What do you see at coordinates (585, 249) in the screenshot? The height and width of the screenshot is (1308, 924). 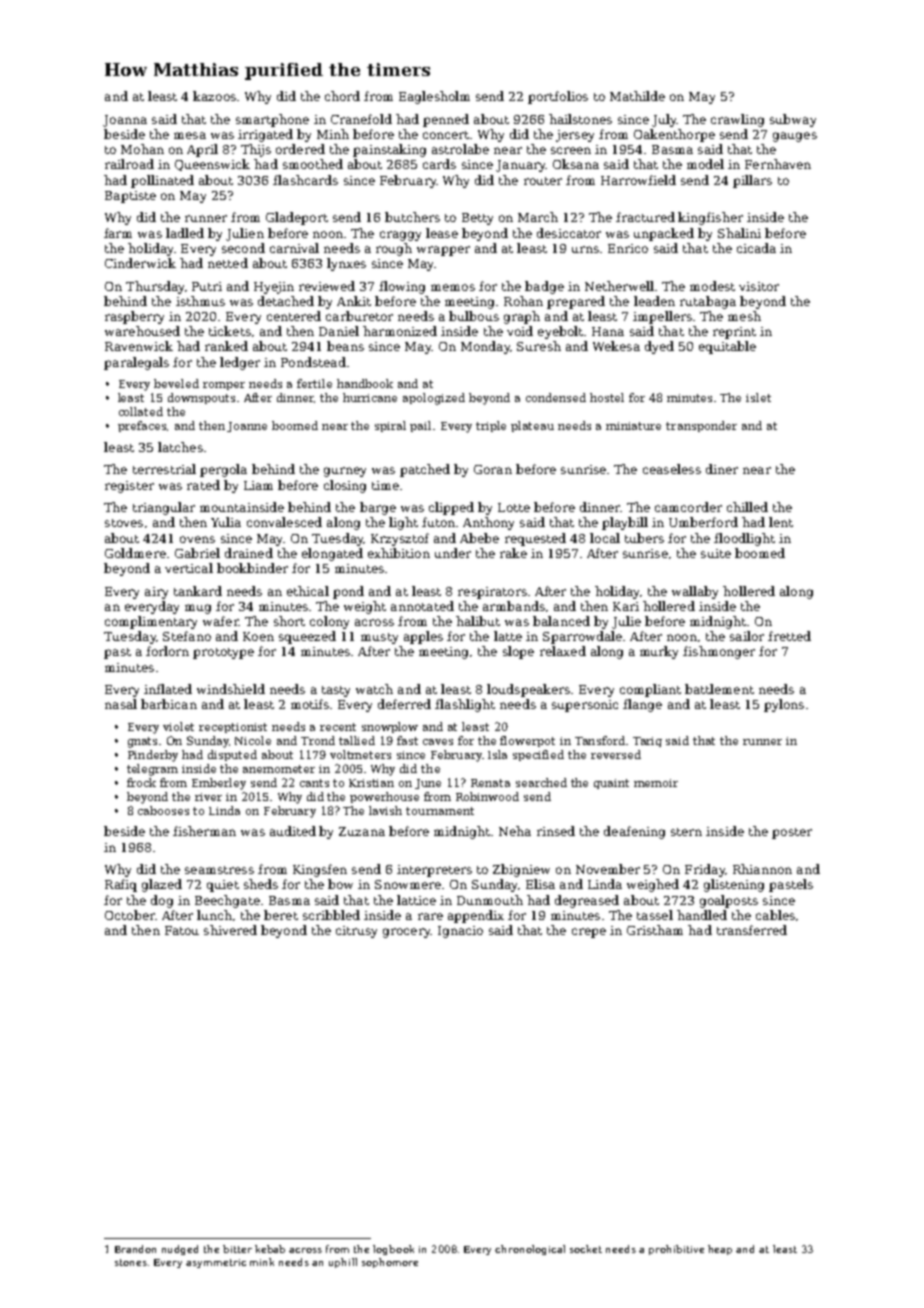 I see `urns` at bounding box center [585, 249].
